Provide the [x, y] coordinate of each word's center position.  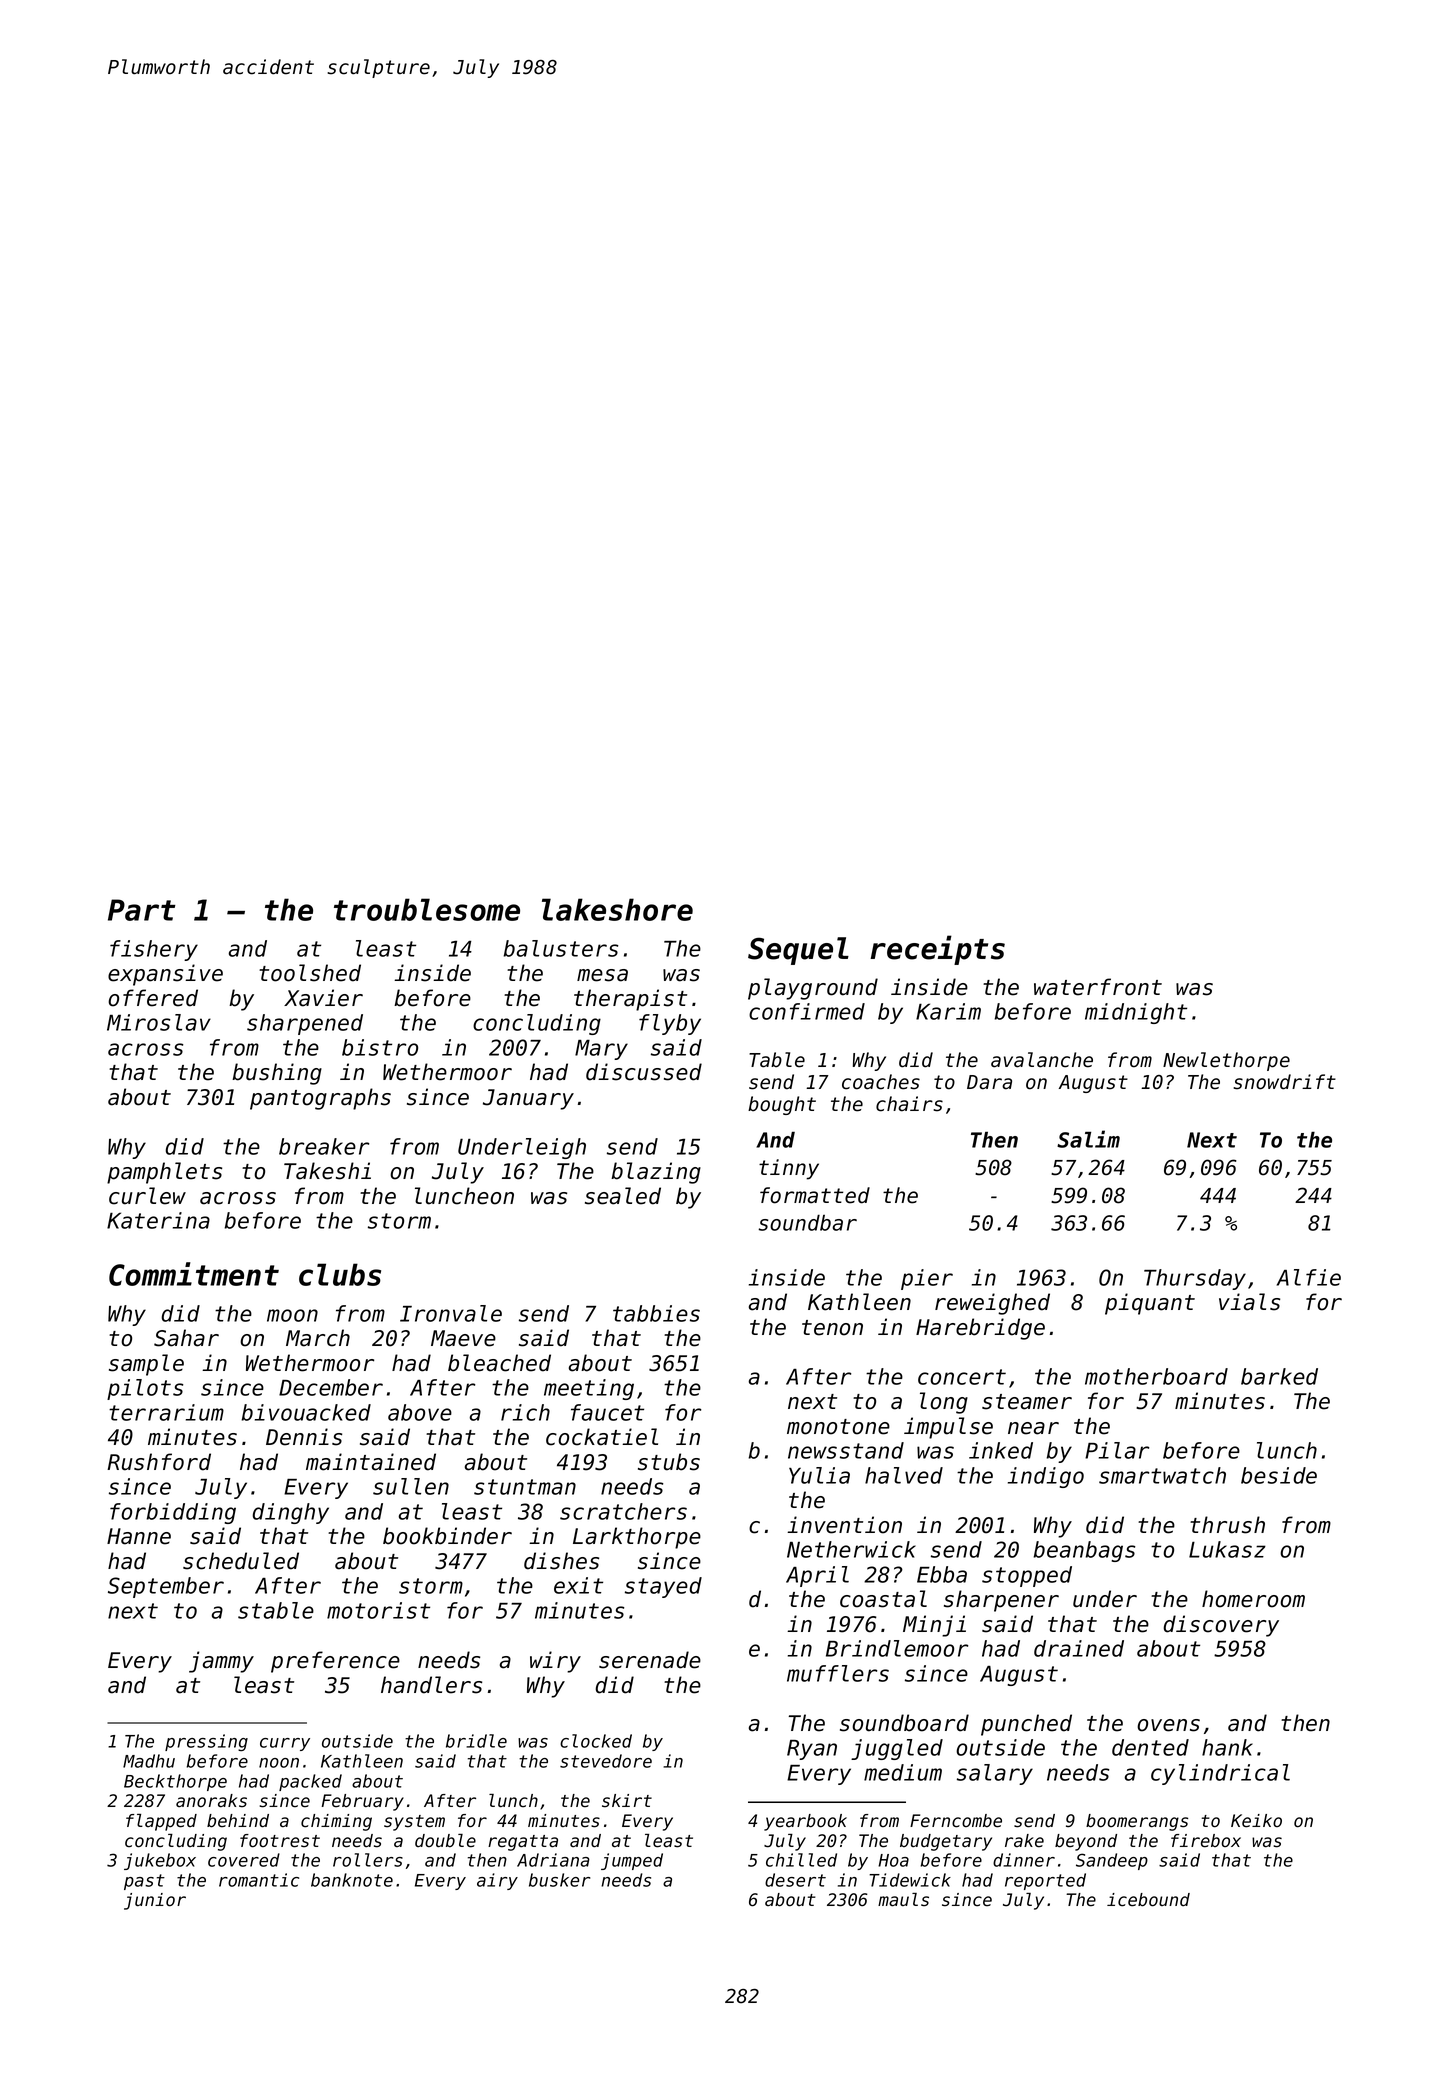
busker [559, 1880]
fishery [154, 950]
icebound [1148, 1900]
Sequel [798, 951]
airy [497, 1881]
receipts [937, 950]
